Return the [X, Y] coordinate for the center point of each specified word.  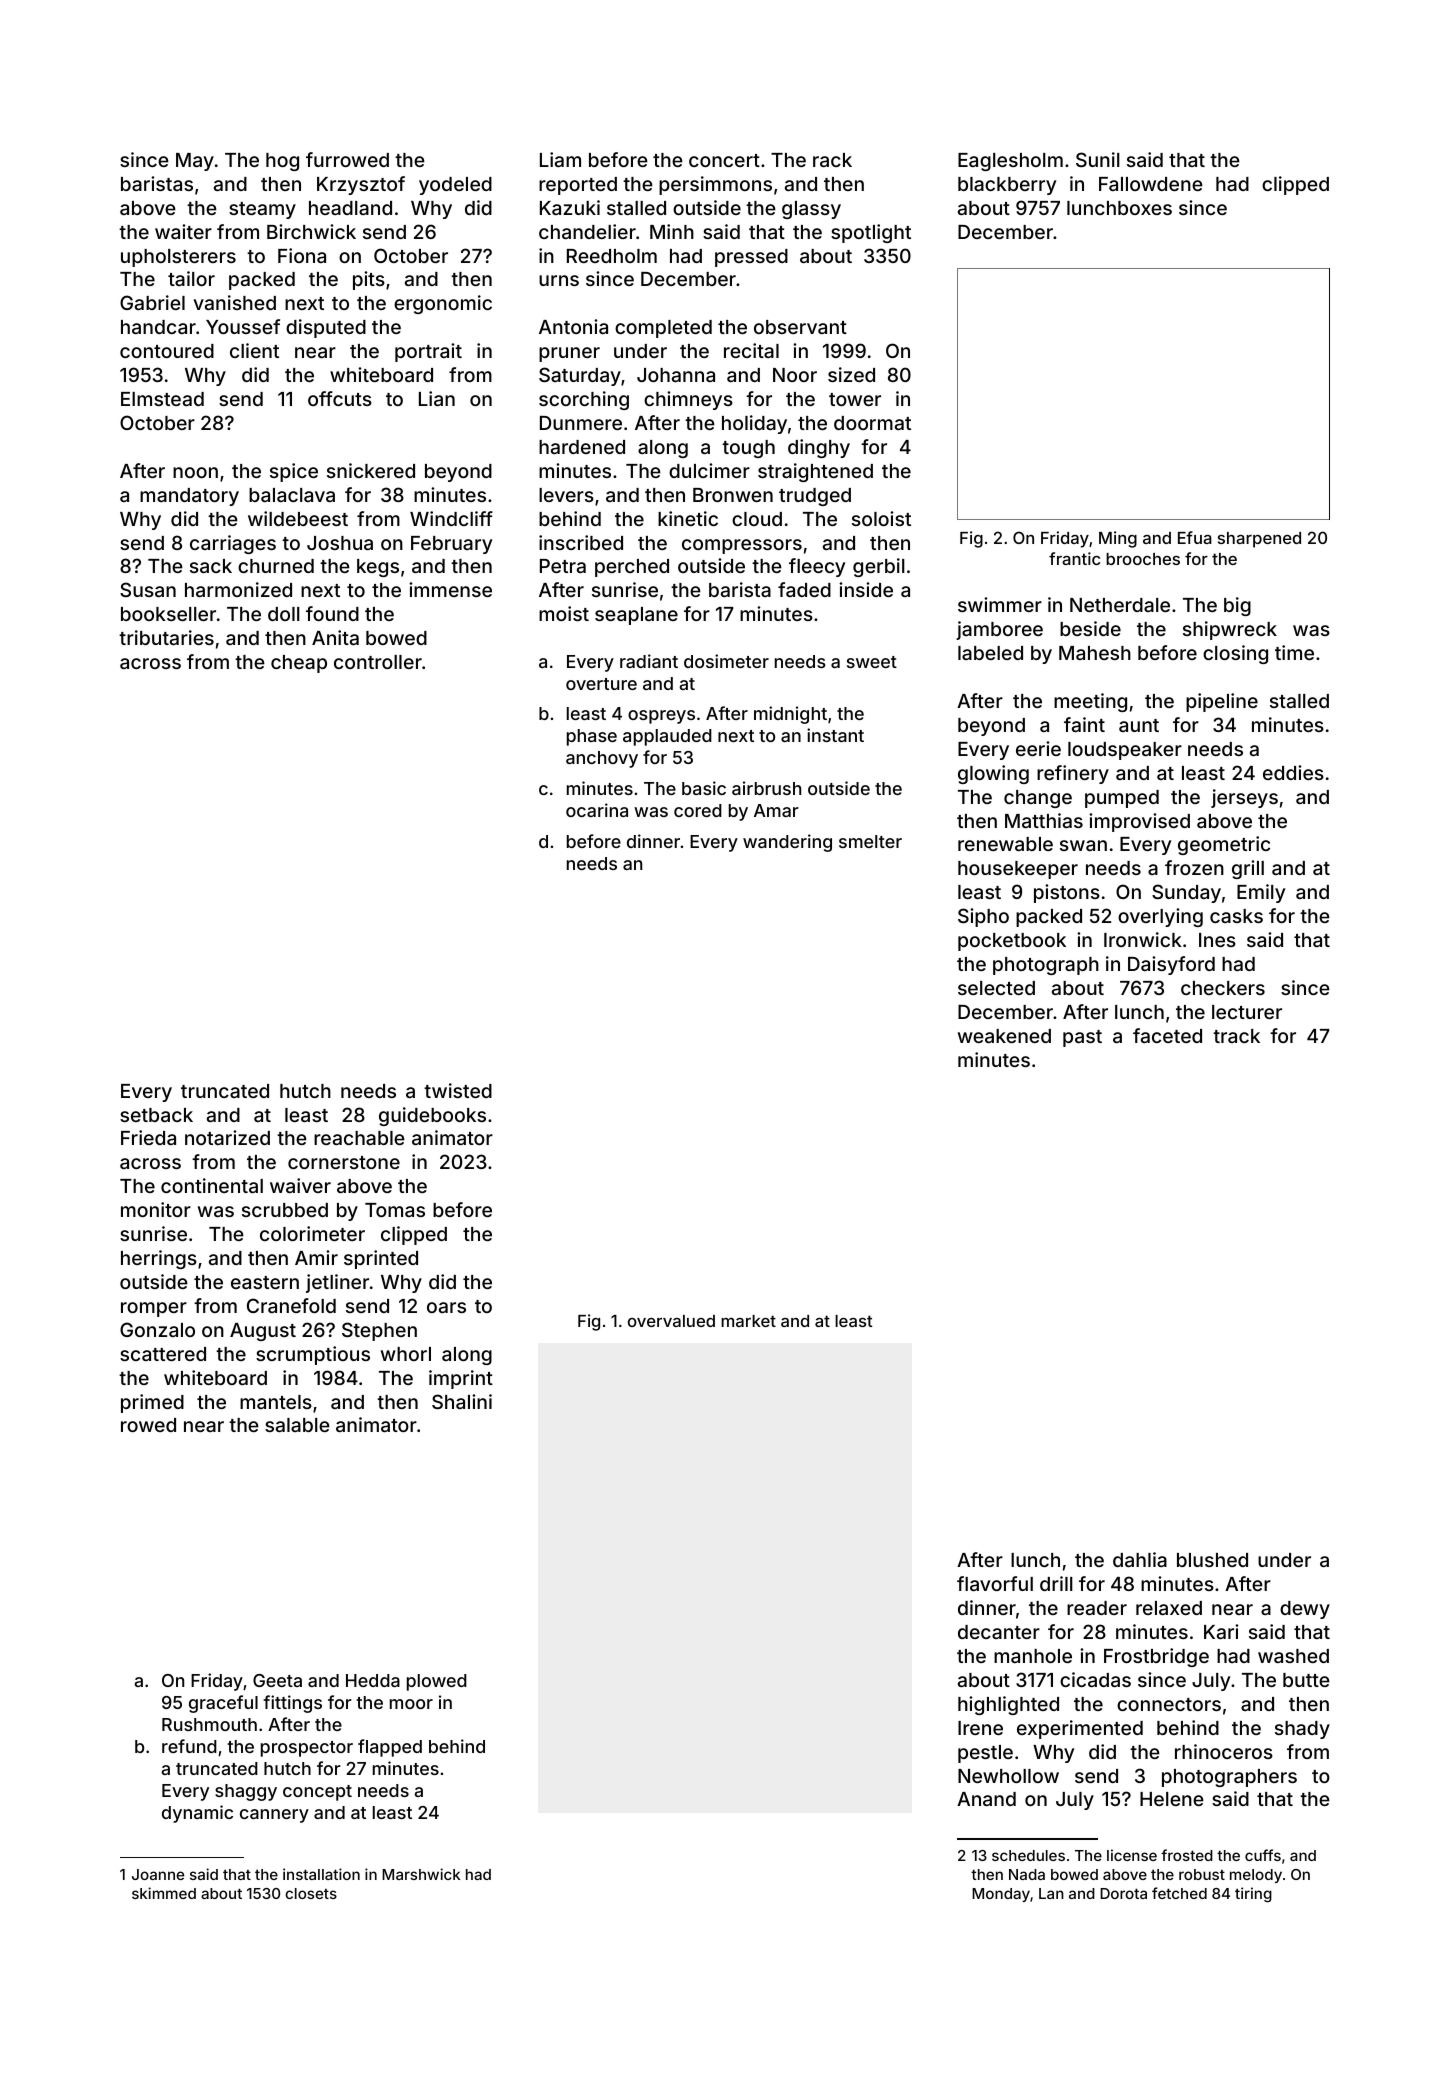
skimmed [164, 1893]
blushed [1212, 1560]
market [748, 1321]
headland [350, 208]
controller [378, 662]
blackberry [1007, 186]
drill [1056, 1583]
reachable [359, 1138]
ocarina [597, 810]
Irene [980, 1728]
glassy [811, 210]
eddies [1293, 772]
